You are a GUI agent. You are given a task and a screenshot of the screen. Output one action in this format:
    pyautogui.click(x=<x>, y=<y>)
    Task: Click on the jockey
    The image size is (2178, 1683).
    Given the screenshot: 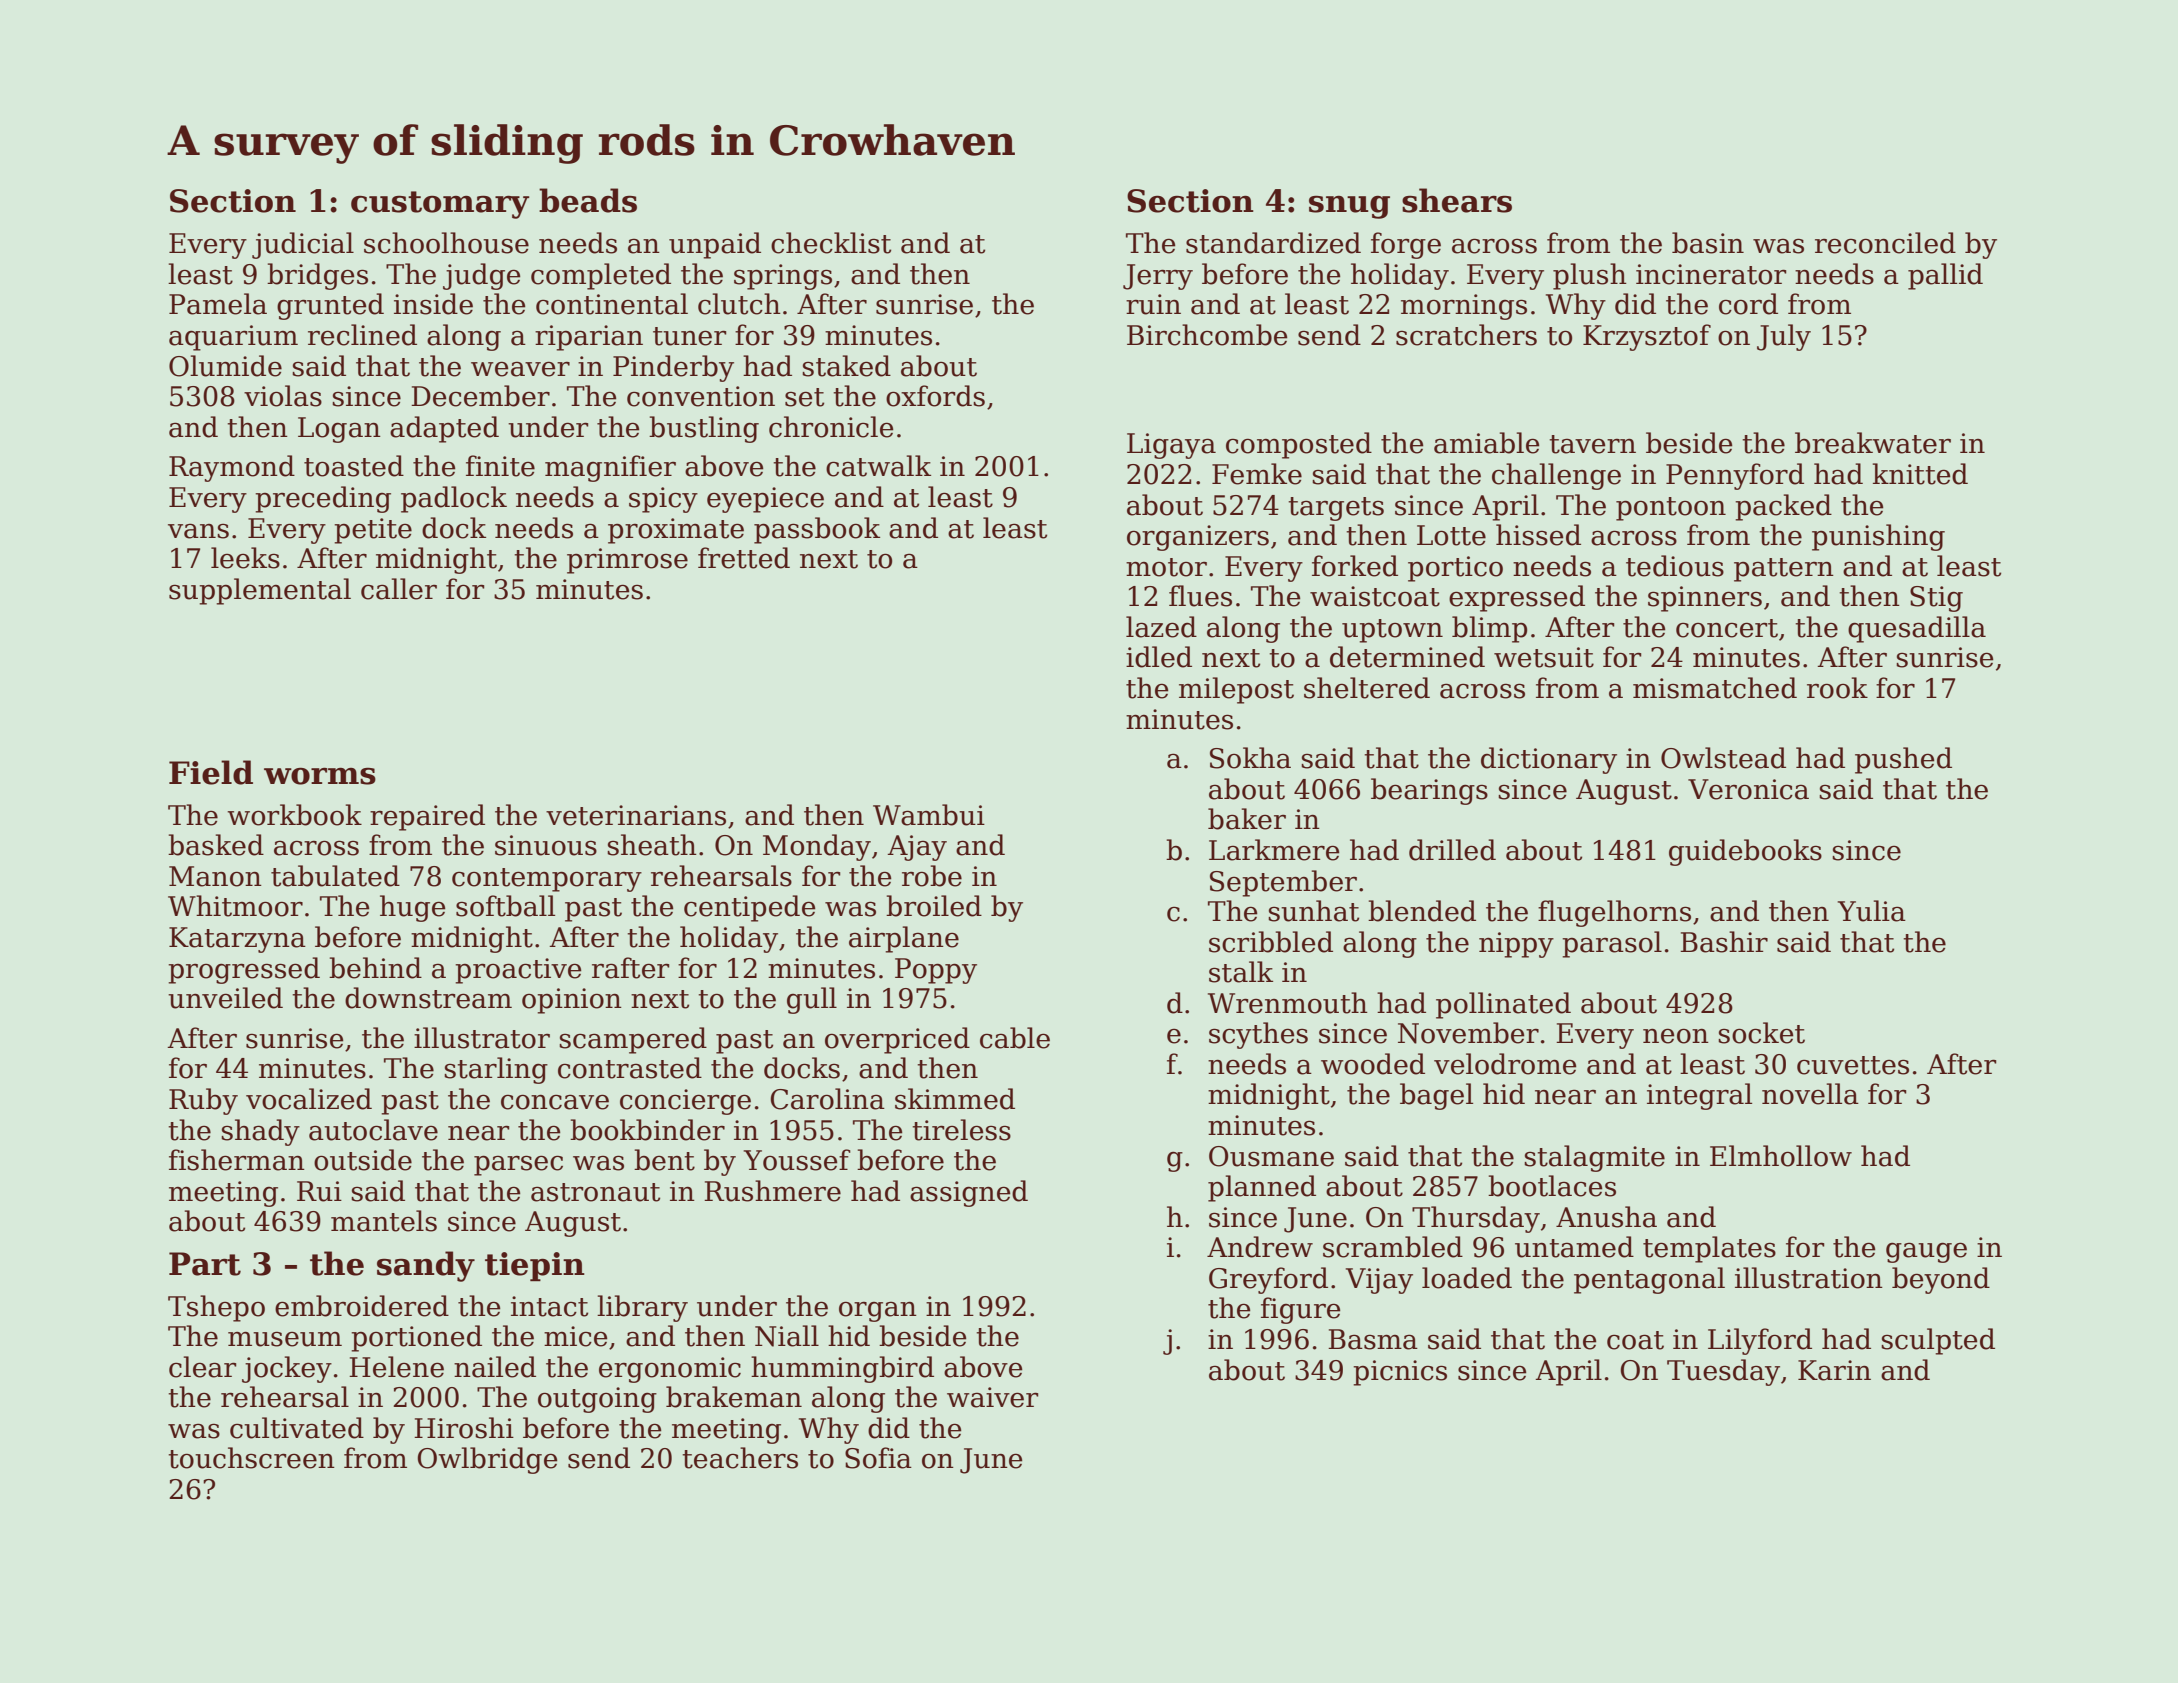 What is the action you would take?
    pyautogui.click(x=287, y=1369)
